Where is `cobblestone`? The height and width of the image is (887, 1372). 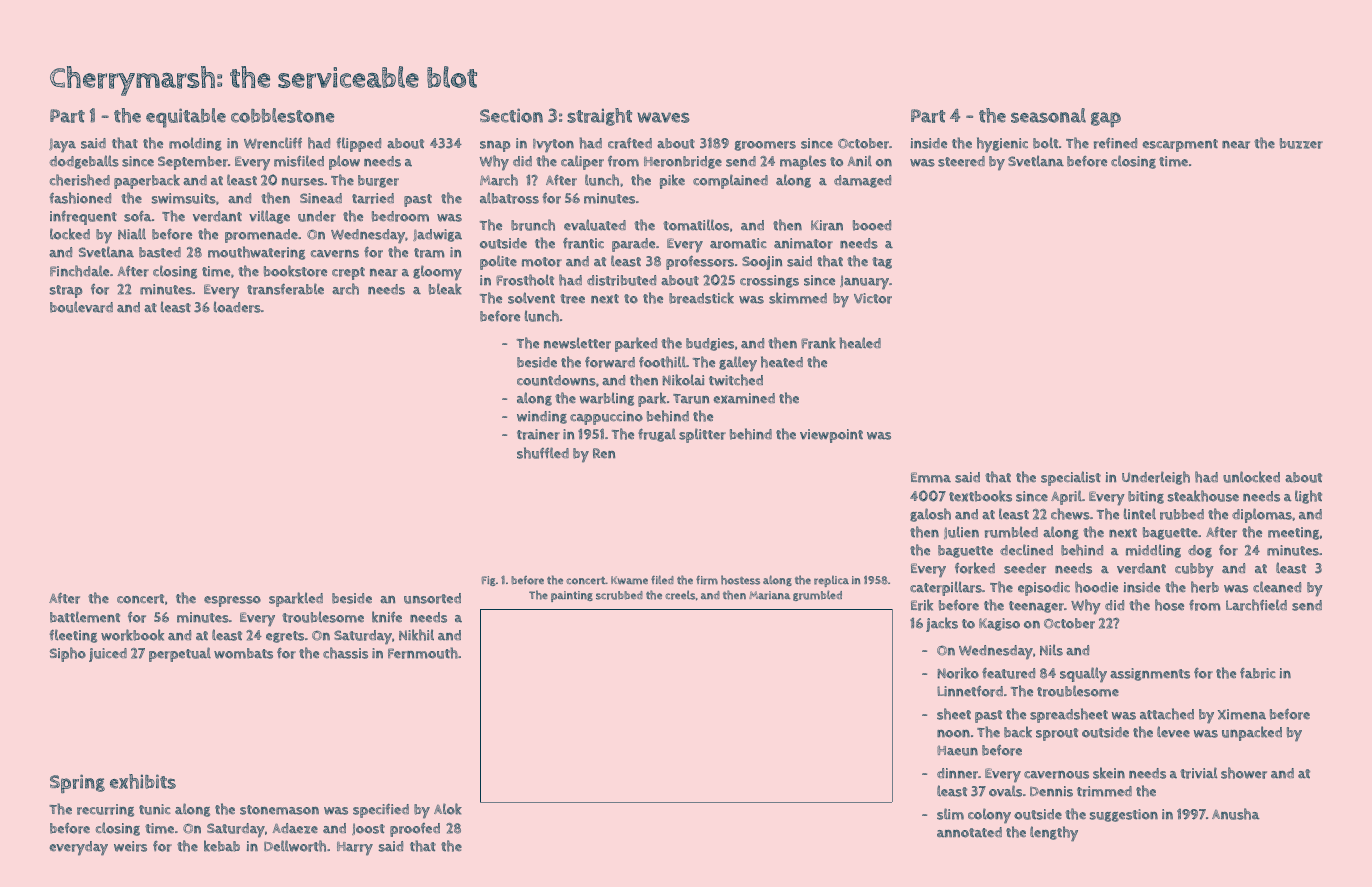
cobblestone is located at coordinates (283, 115).
